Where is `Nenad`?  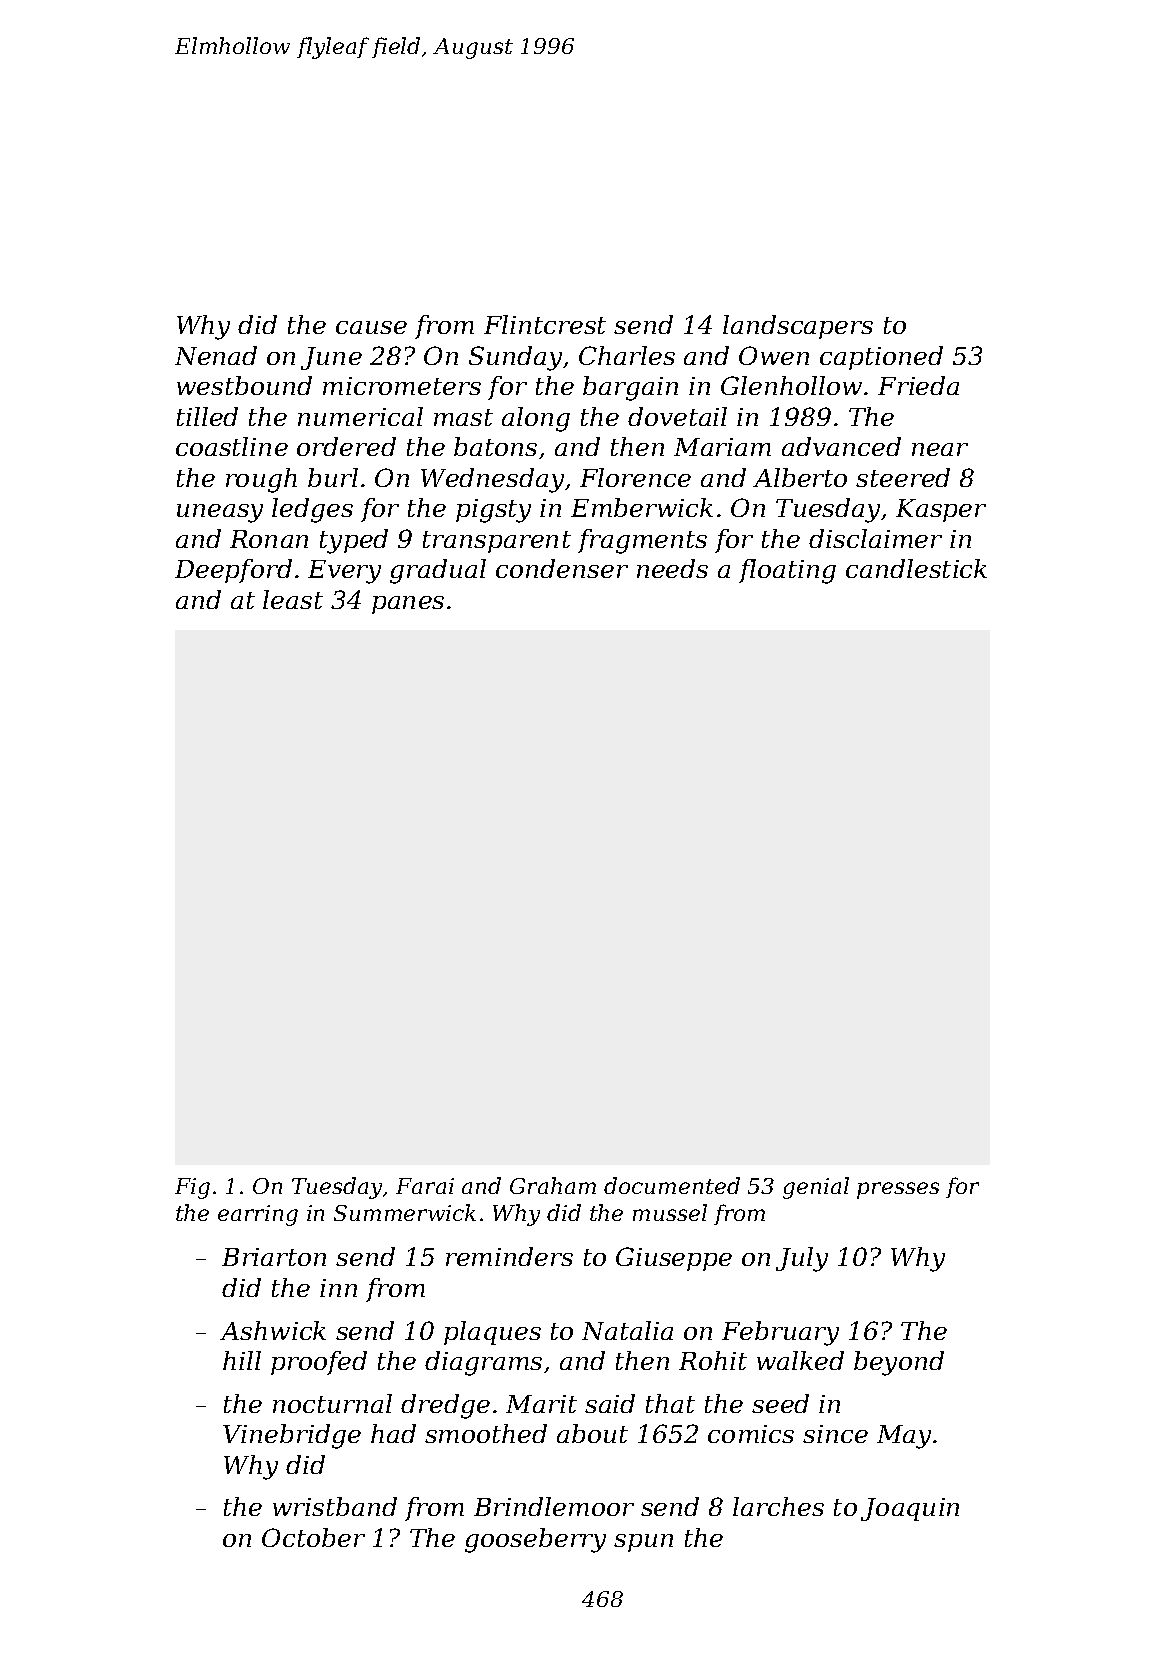 Nenad is located at coordinates (216, 355).
